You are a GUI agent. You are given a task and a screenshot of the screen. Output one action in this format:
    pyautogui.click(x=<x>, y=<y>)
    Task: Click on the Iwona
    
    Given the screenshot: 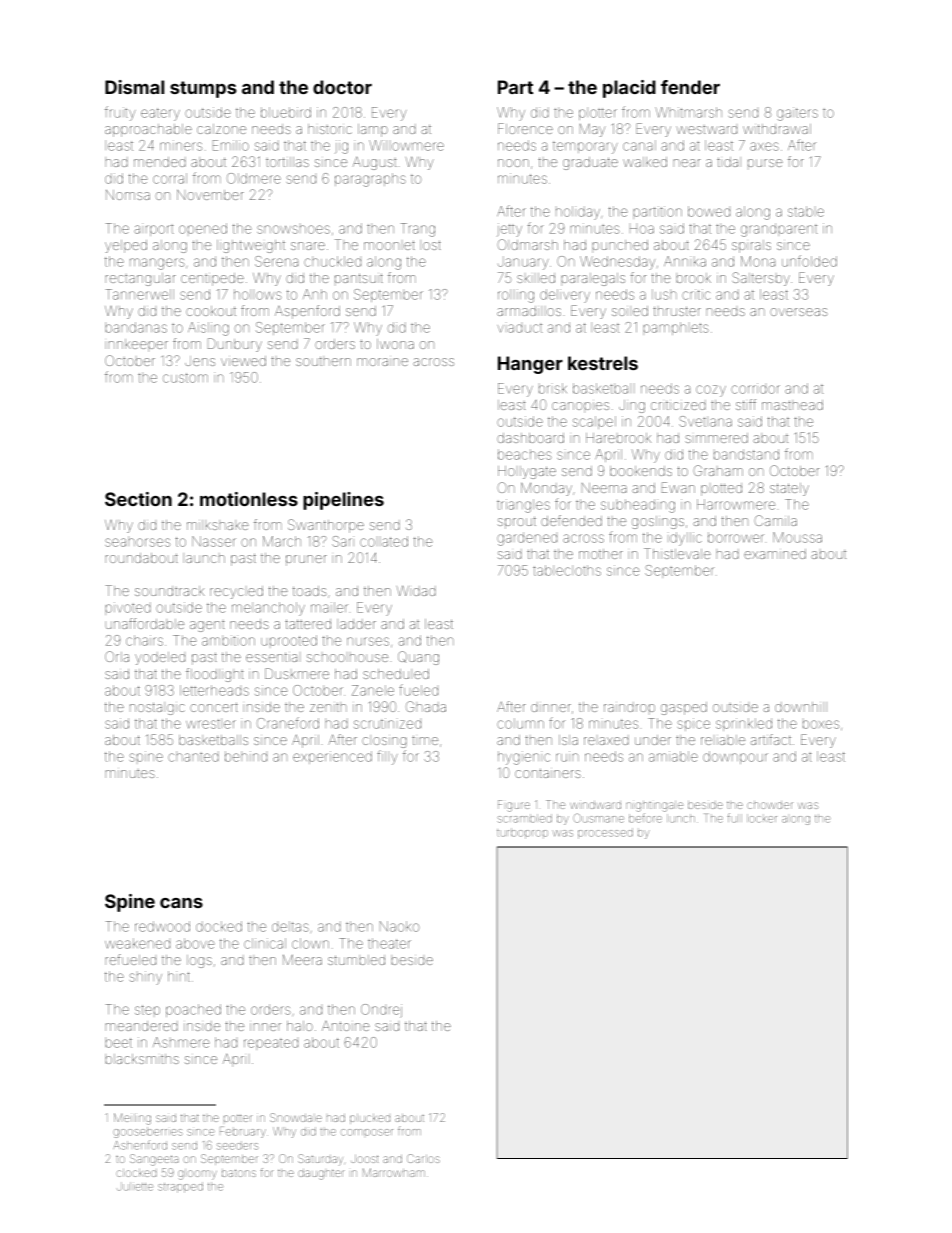 What is the action you would take?
    pyautogui.click(x=395, y=344)
